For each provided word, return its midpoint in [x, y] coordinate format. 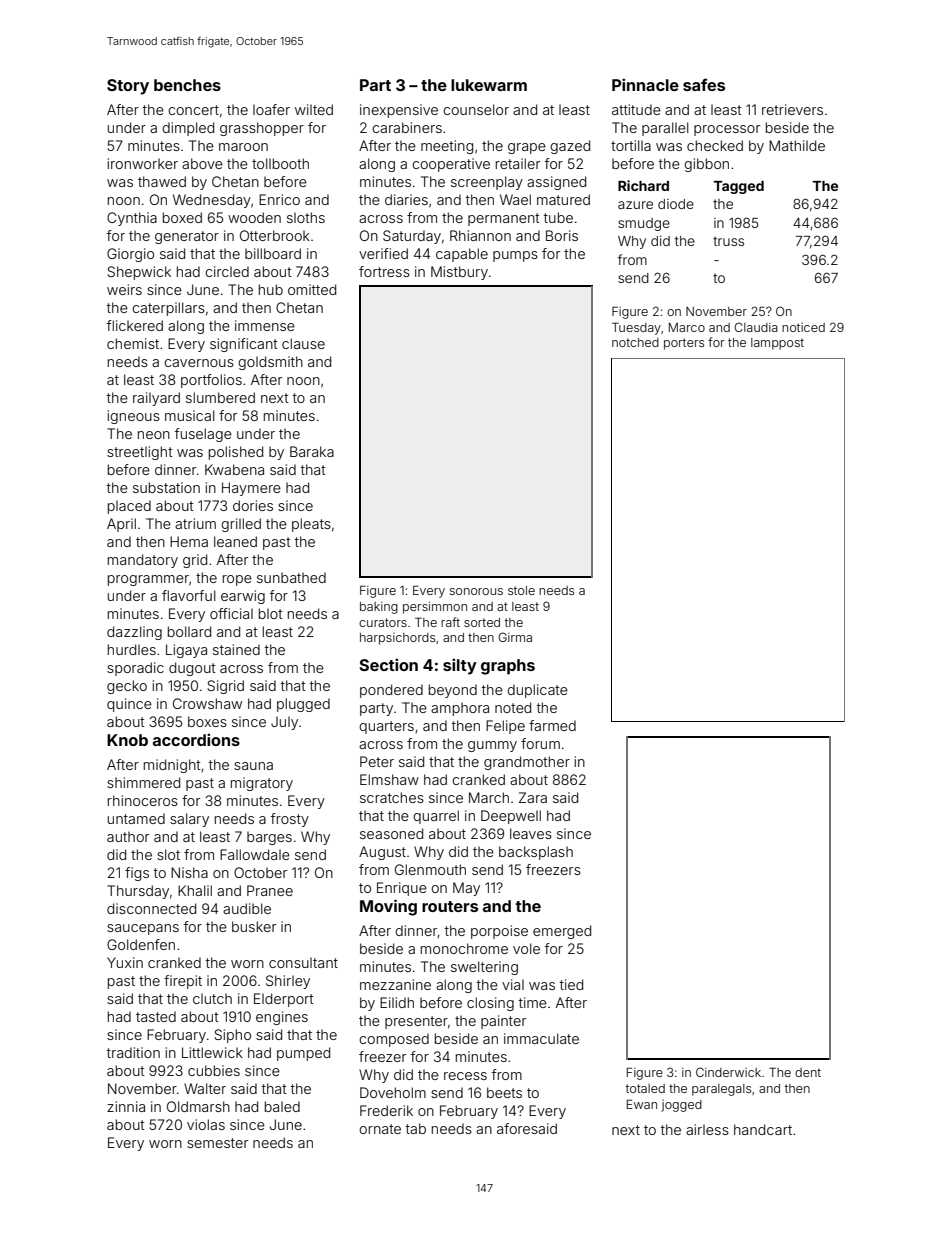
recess [465, 1076]
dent [808, 1072]
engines [282, 1018]
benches [187, 85]
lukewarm [489, 85]
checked [715, 145]
